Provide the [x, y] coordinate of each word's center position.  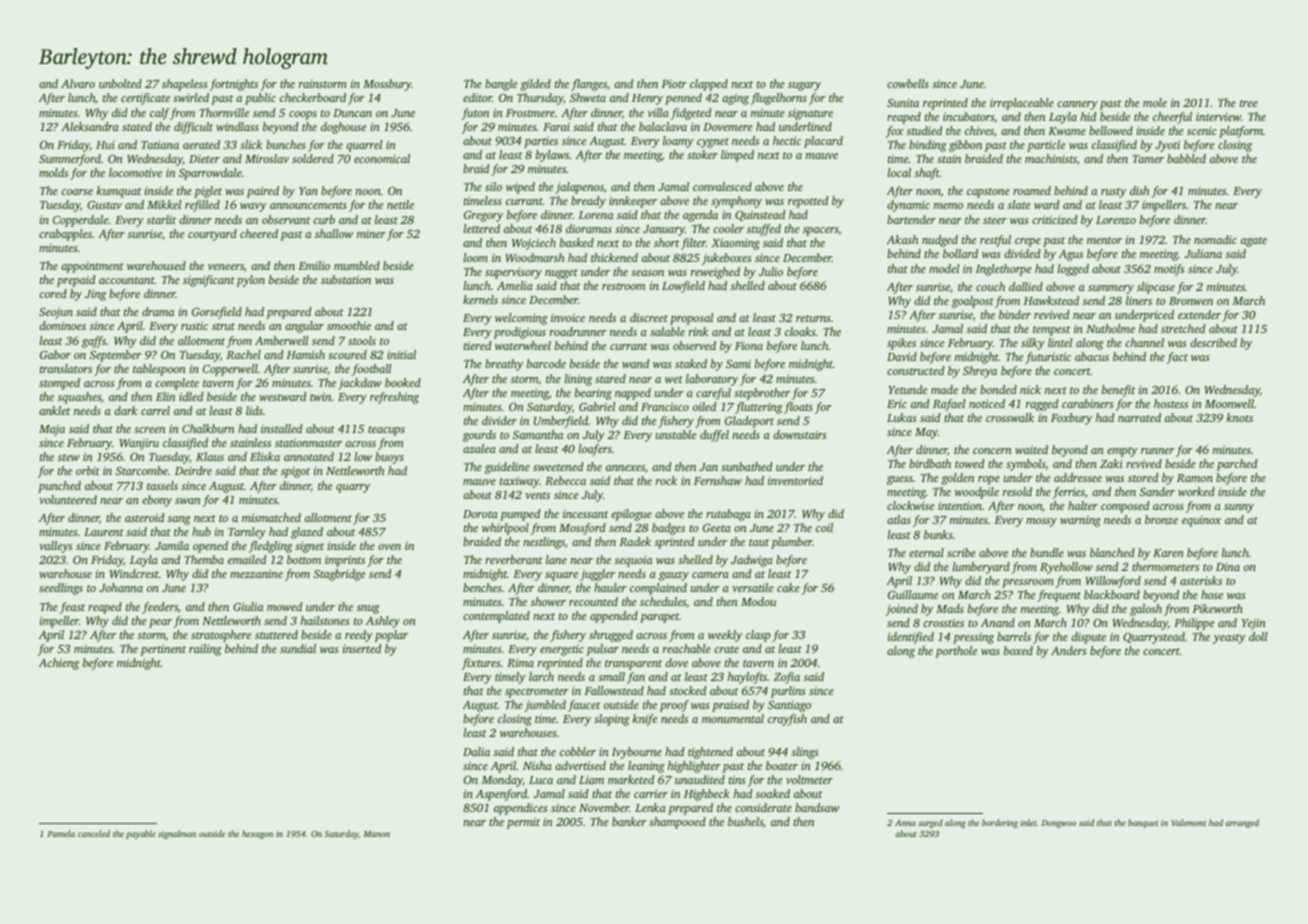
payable [141, 834]
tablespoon [159, 370]
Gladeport [749, 422]
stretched [1183, 328]
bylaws [552, 156]
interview [1218, 116]
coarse [77, 192]
